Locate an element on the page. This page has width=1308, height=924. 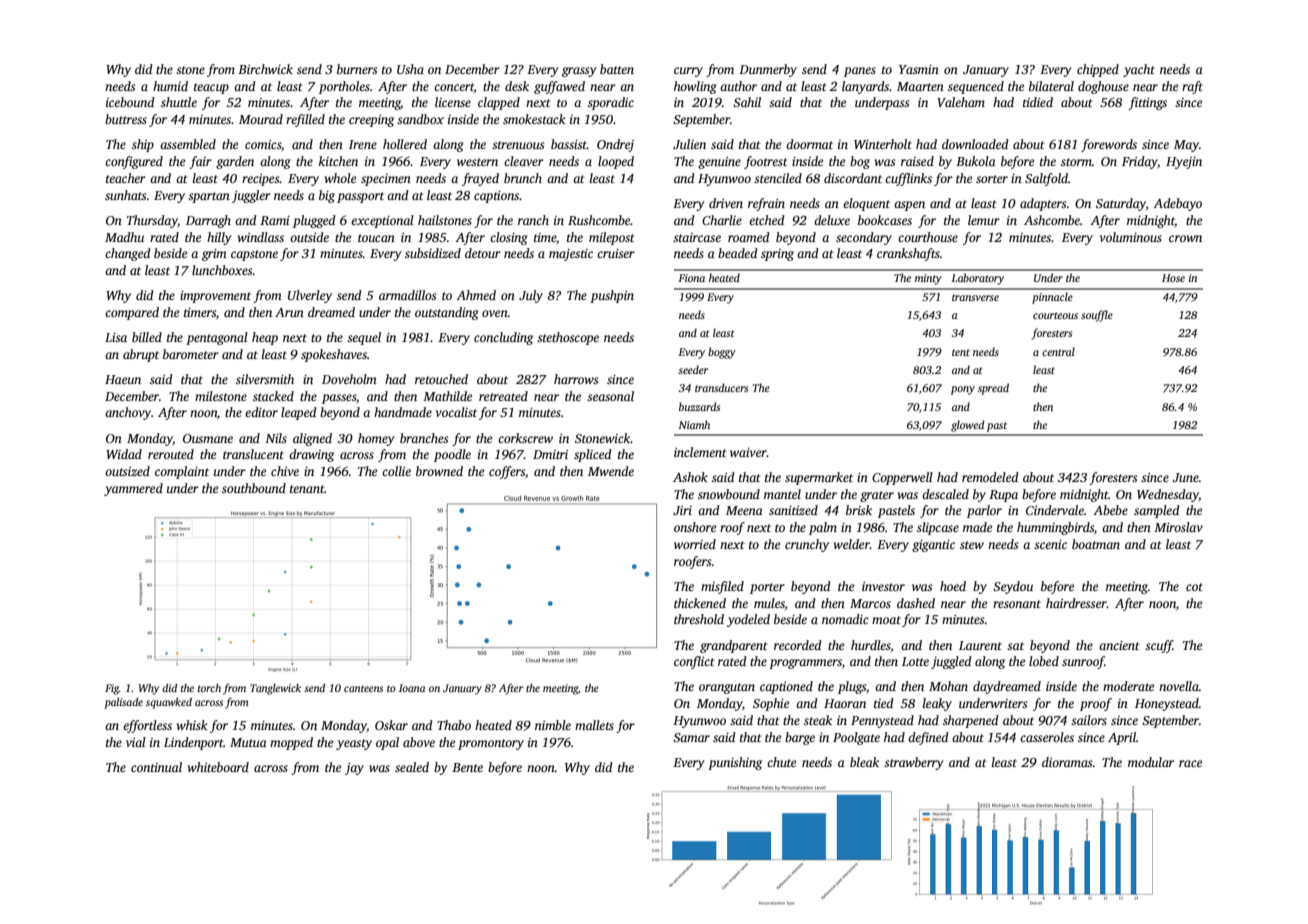
corkscrew is located at coordinates (525, 438).
